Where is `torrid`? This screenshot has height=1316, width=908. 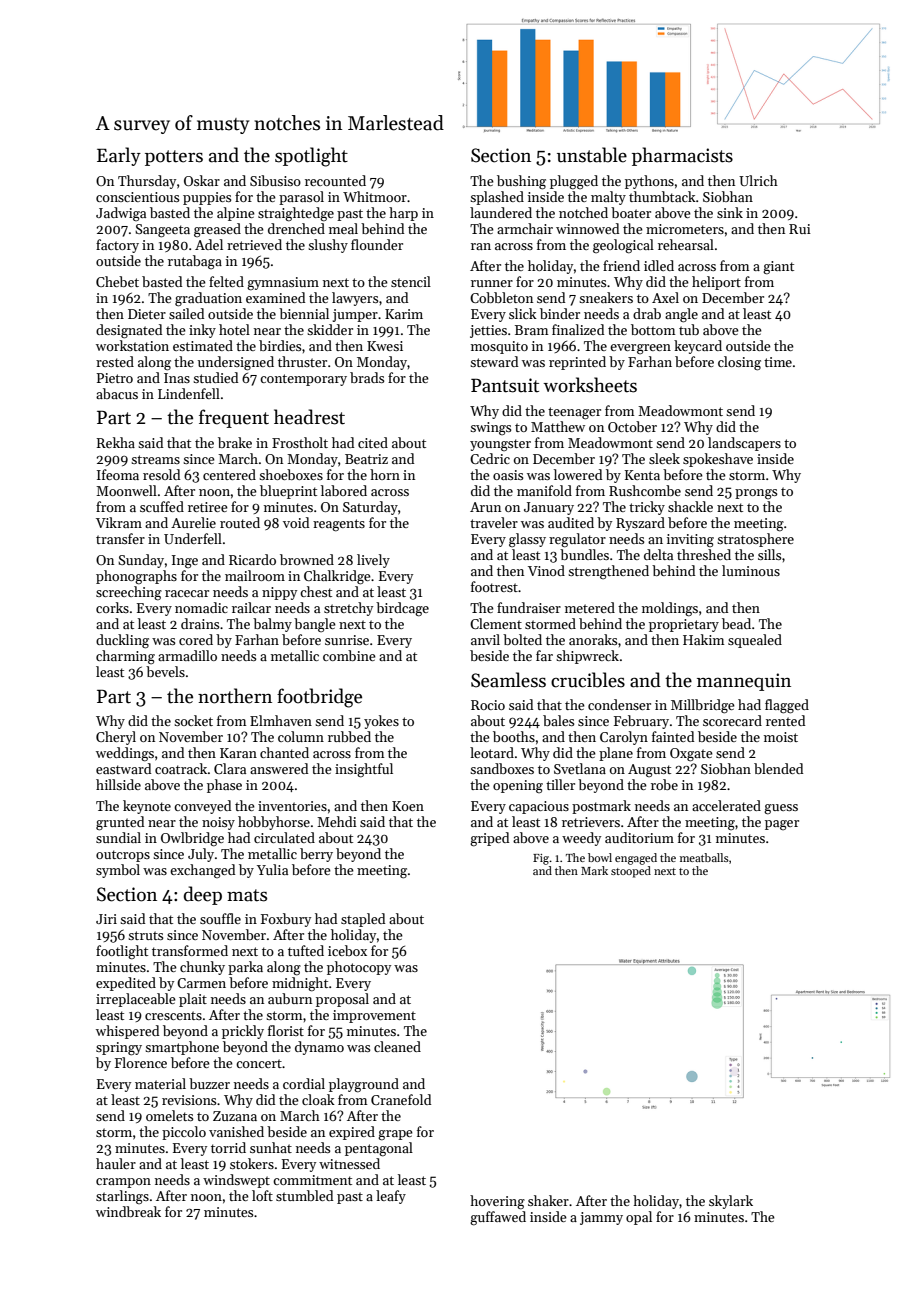 torrid is located at coordinates (228, 1147).
